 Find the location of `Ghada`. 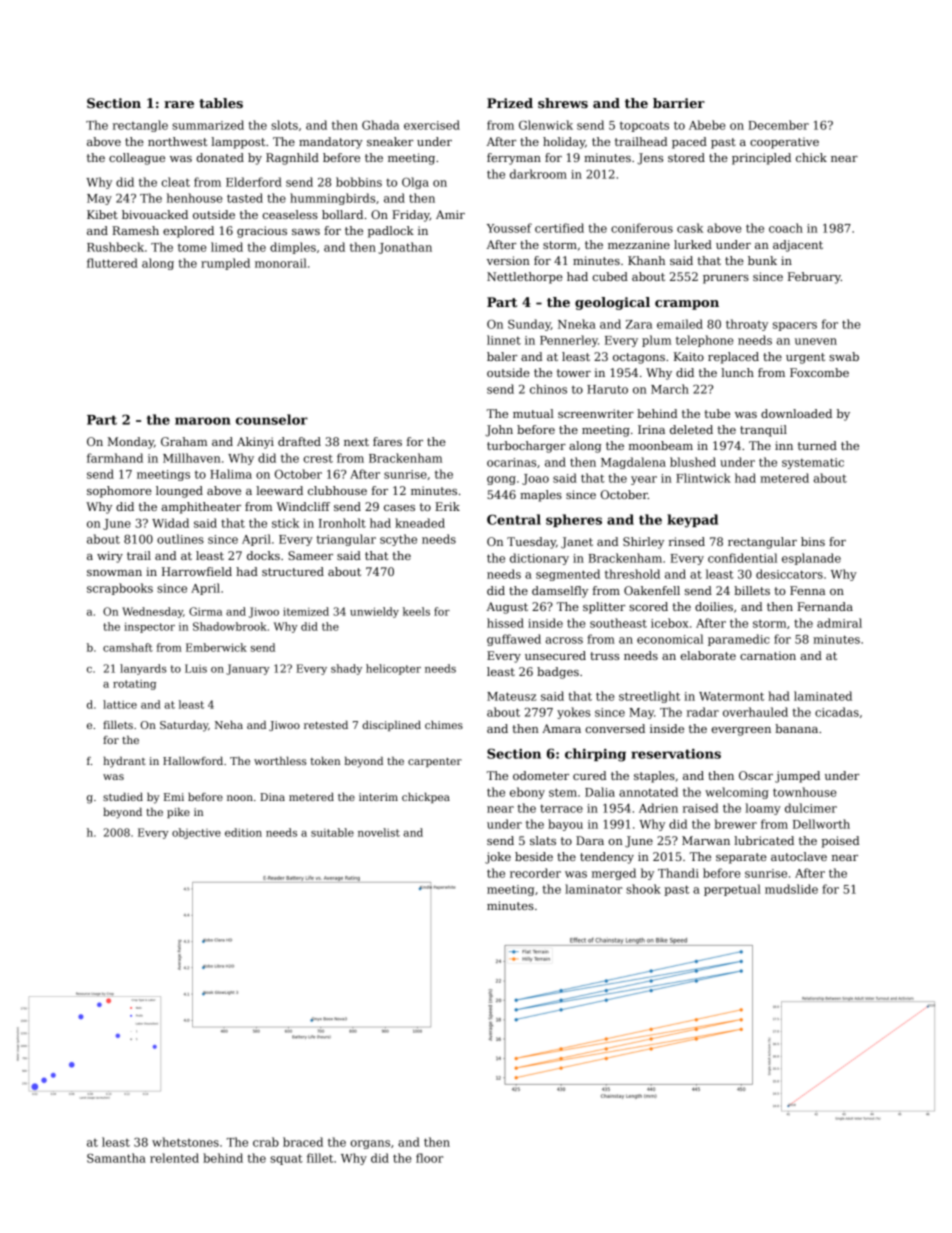

Ghada is located at coordinates (380, 125).
